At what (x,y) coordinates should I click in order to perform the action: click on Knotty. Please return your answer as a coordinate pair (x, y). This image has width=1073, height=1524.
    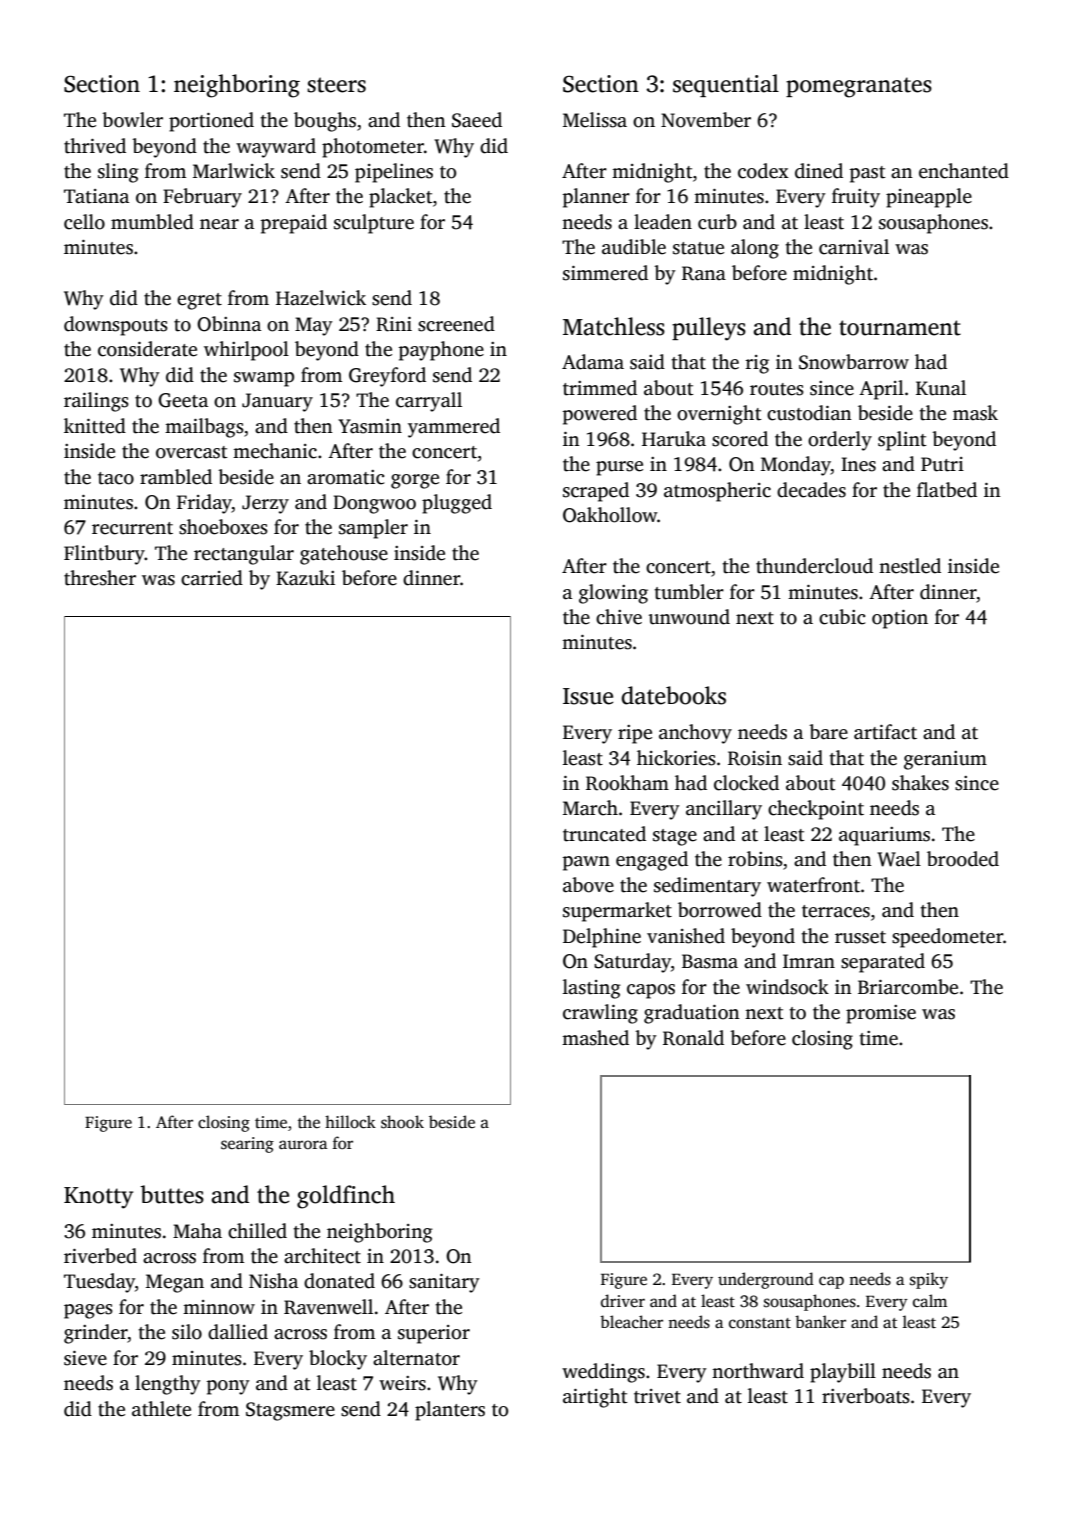
    Looking at the image, I should click on (98, 1198).
